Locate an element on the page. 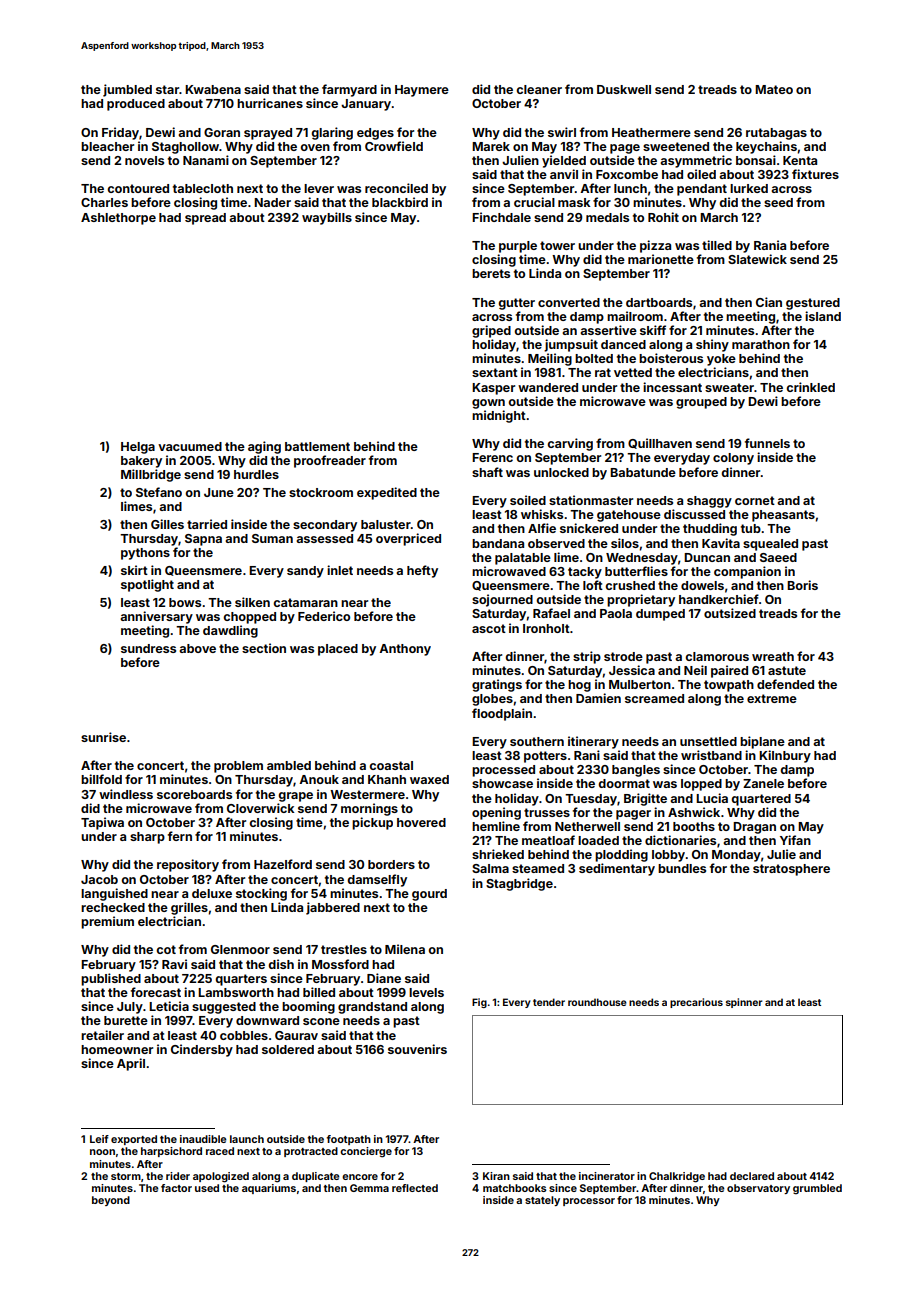  burette is located at coordinates (126, 1020).
